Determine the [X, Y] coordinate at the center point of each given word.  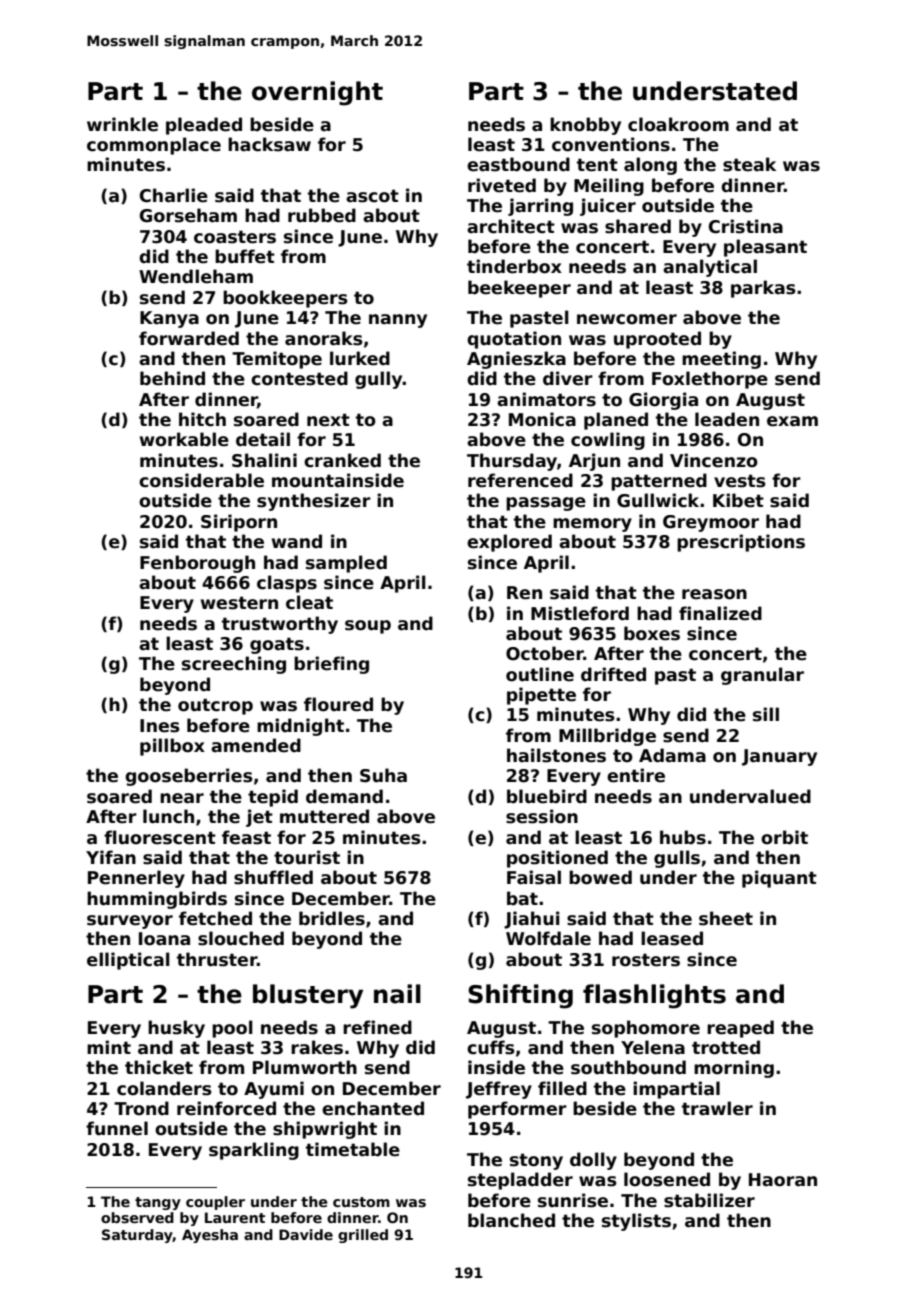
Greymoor [711, 523]
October [545, 653]
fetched [215, 918]
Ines [160, 726]
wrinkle [122, 124]
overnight [317, 93]
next [328, 420]
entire [636, 775]
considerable [201, 480]
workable [184, 439]
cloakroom [678, 124]
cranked [342, 460]
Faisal [534, 877]
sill [766, 714]
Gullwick [658, 500]
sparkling [254, 1151]
